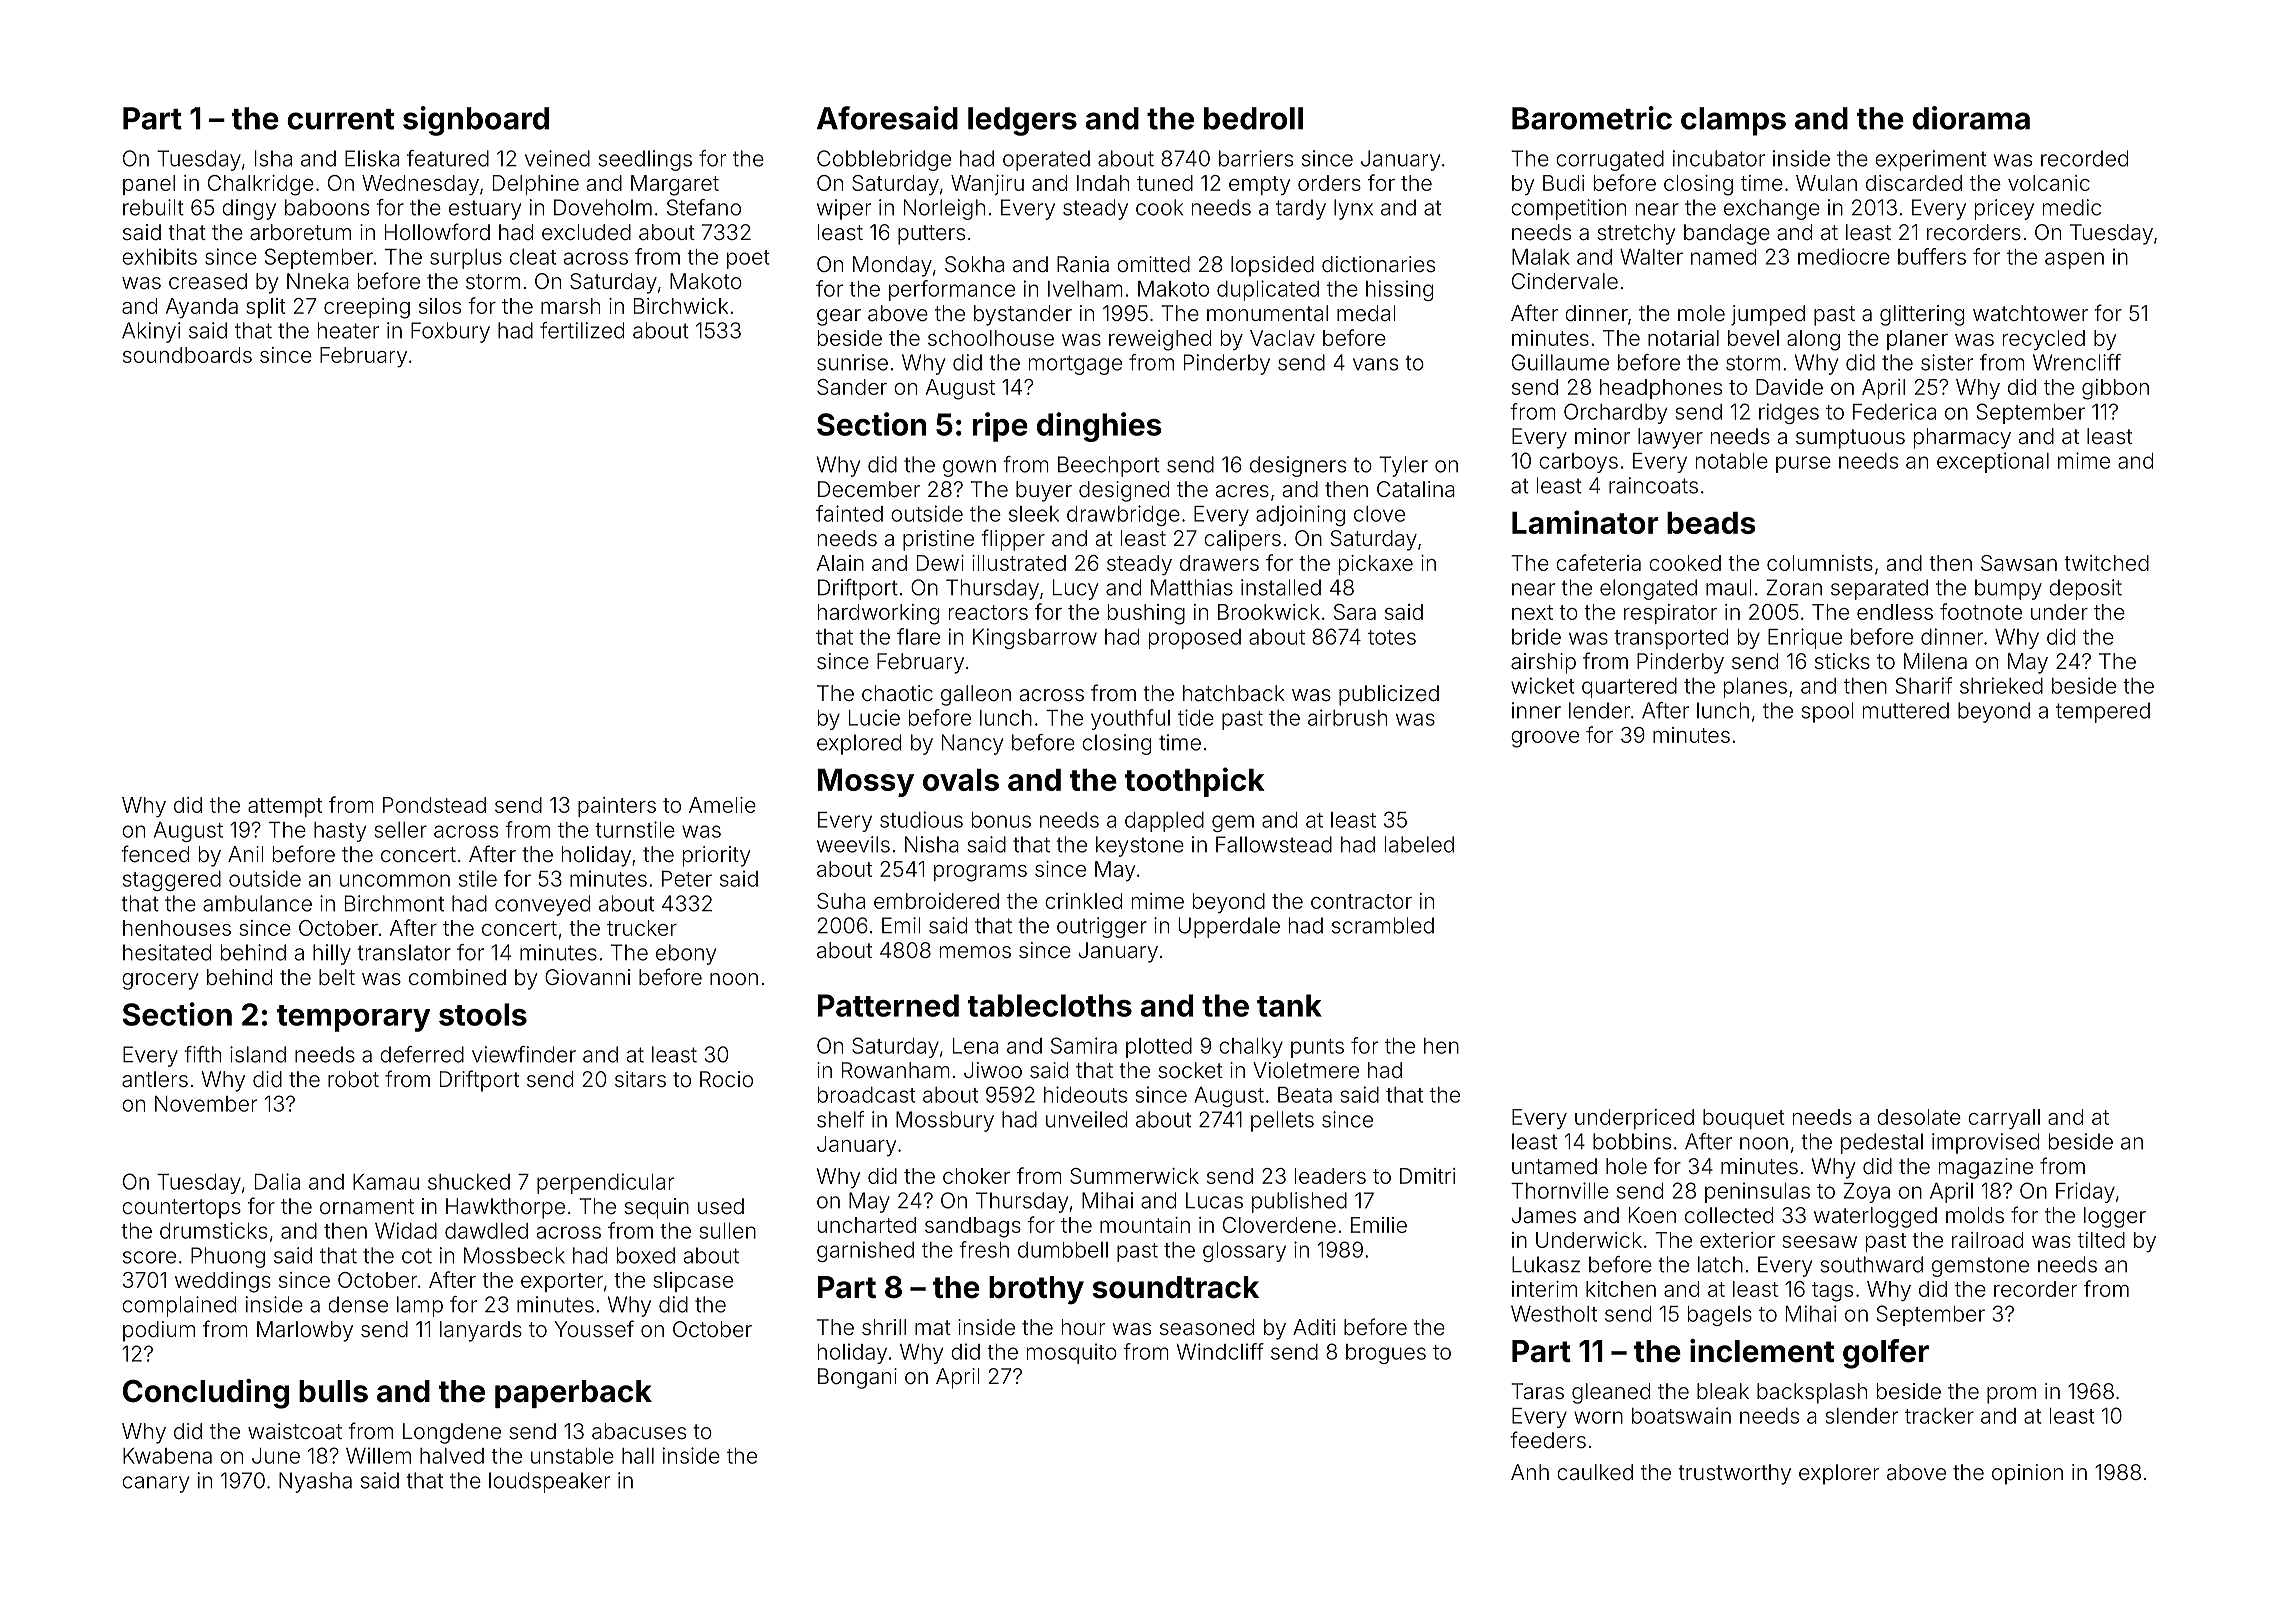 The image size is (2282, 1614). I want to click on scrambled, so click(1383, 925).
